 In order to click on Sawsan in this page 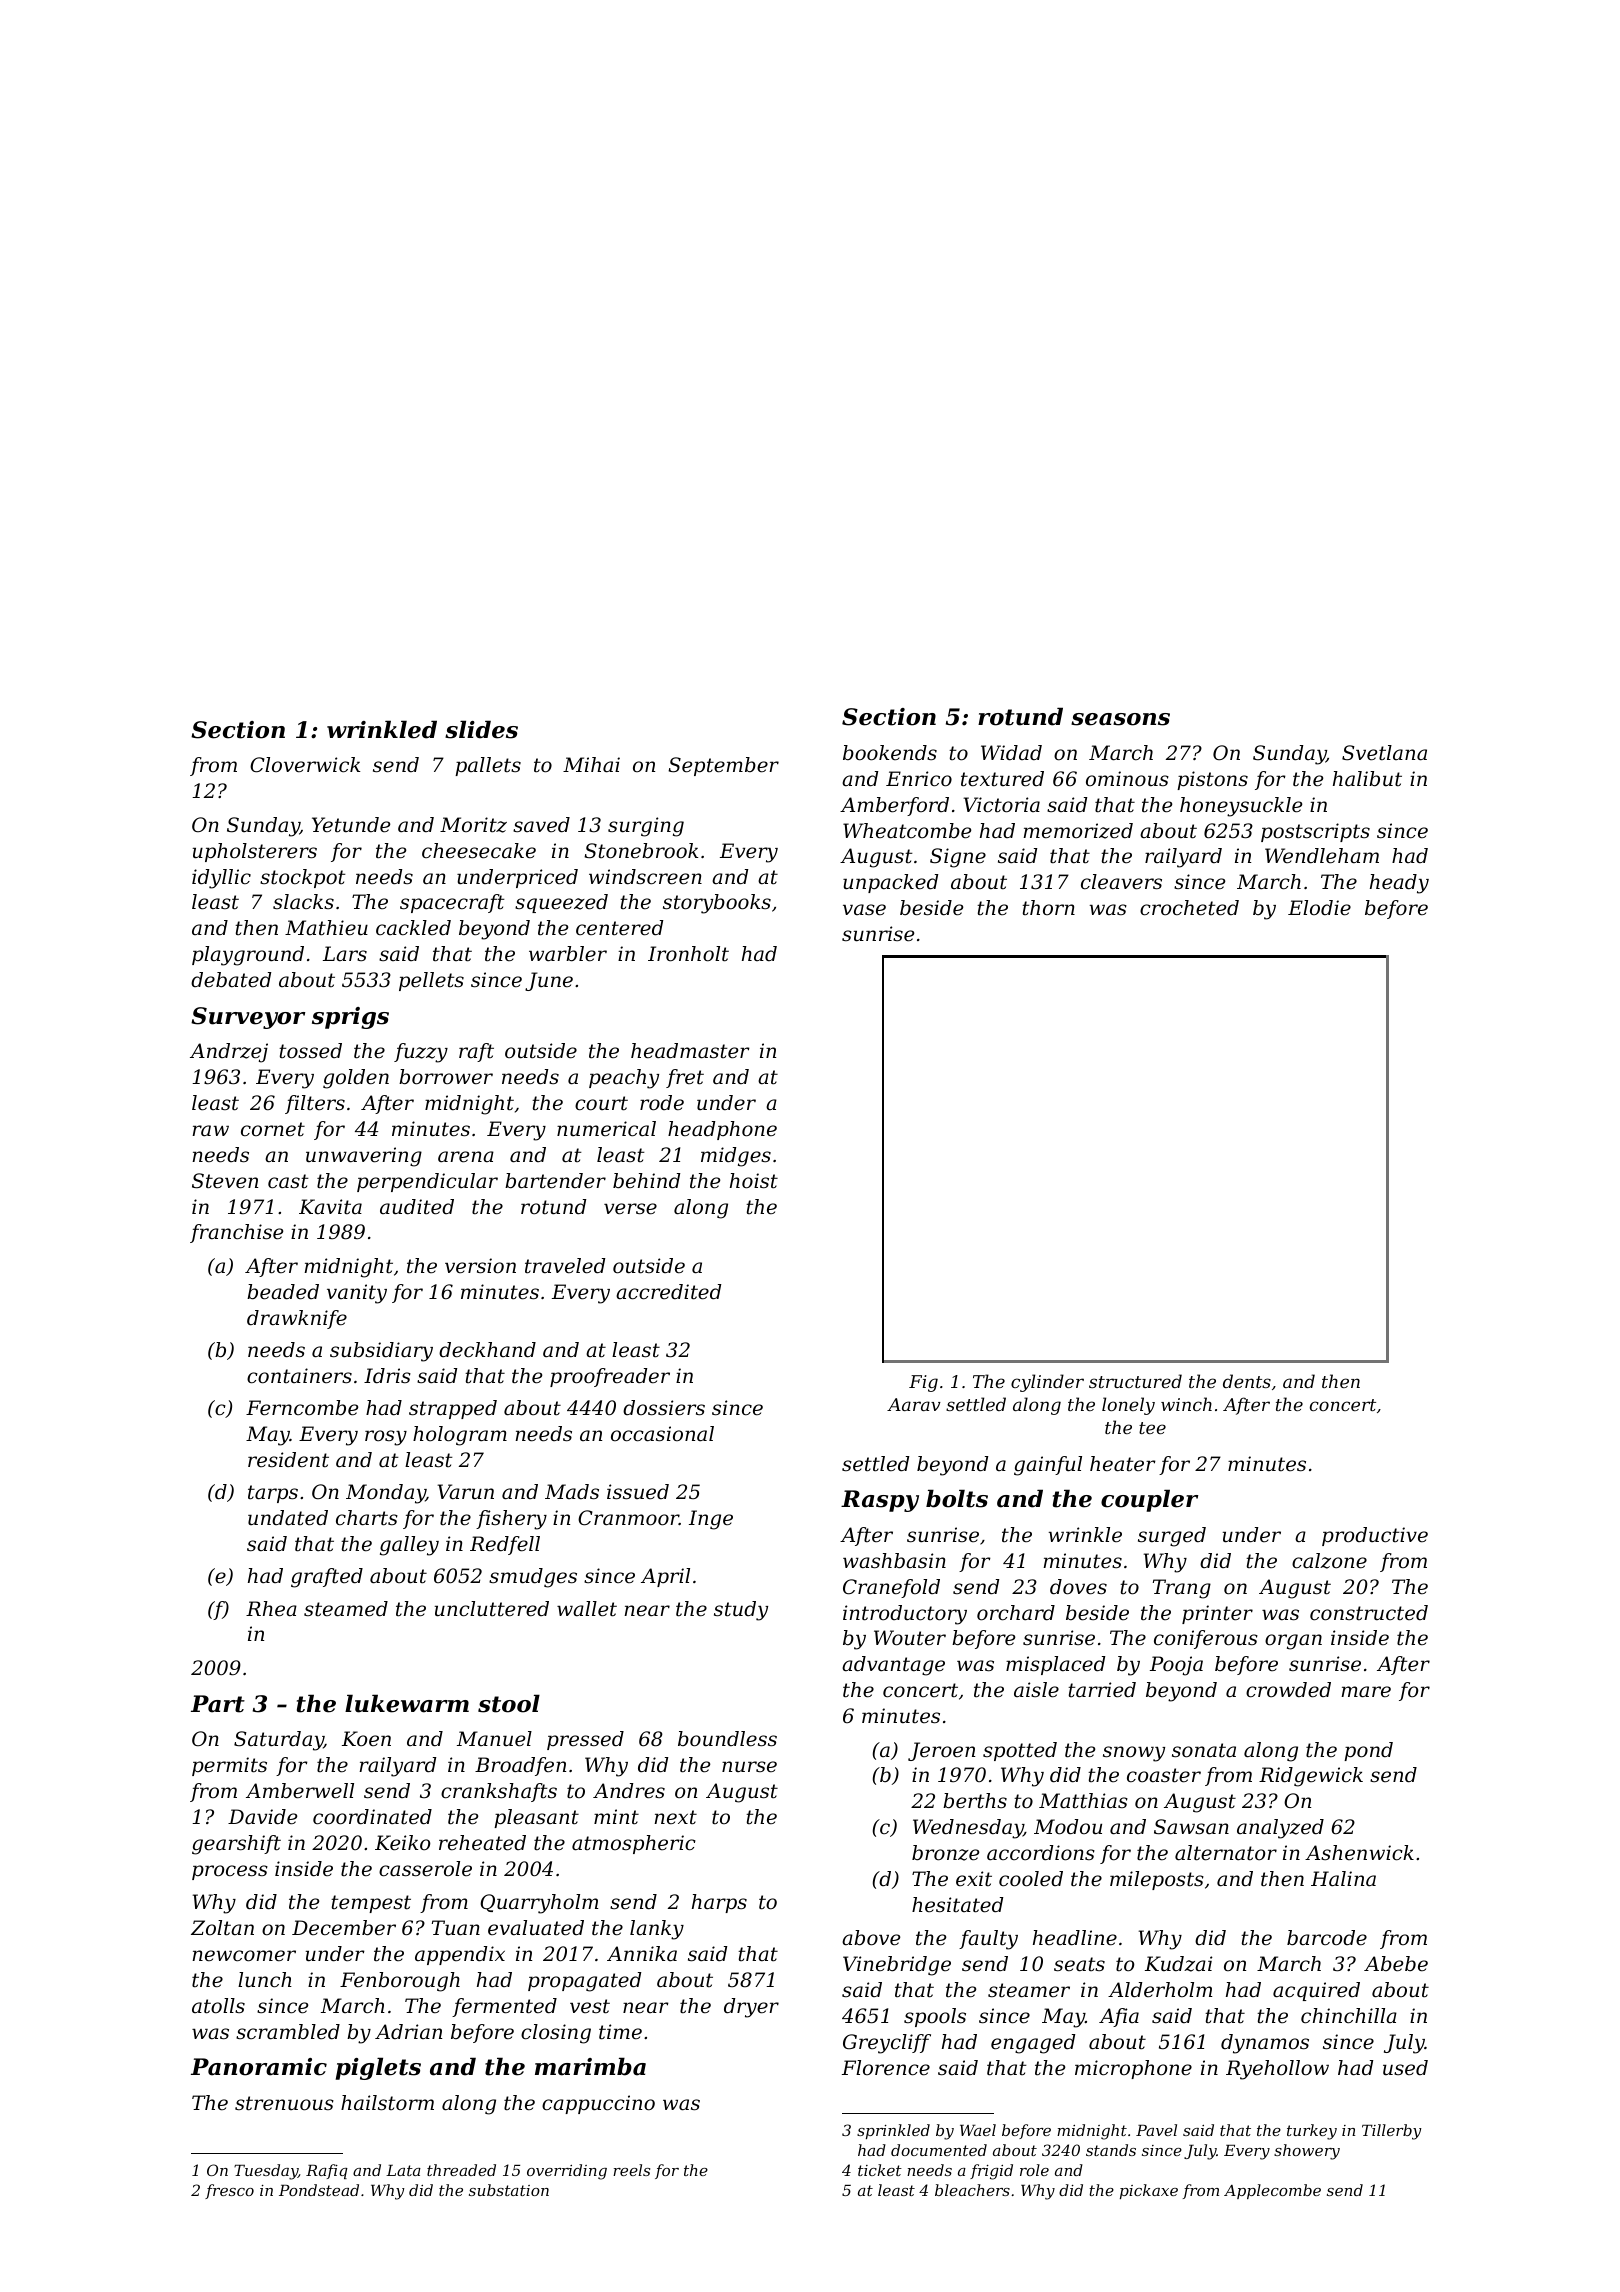, I will do `click(1191, 1827)`.
